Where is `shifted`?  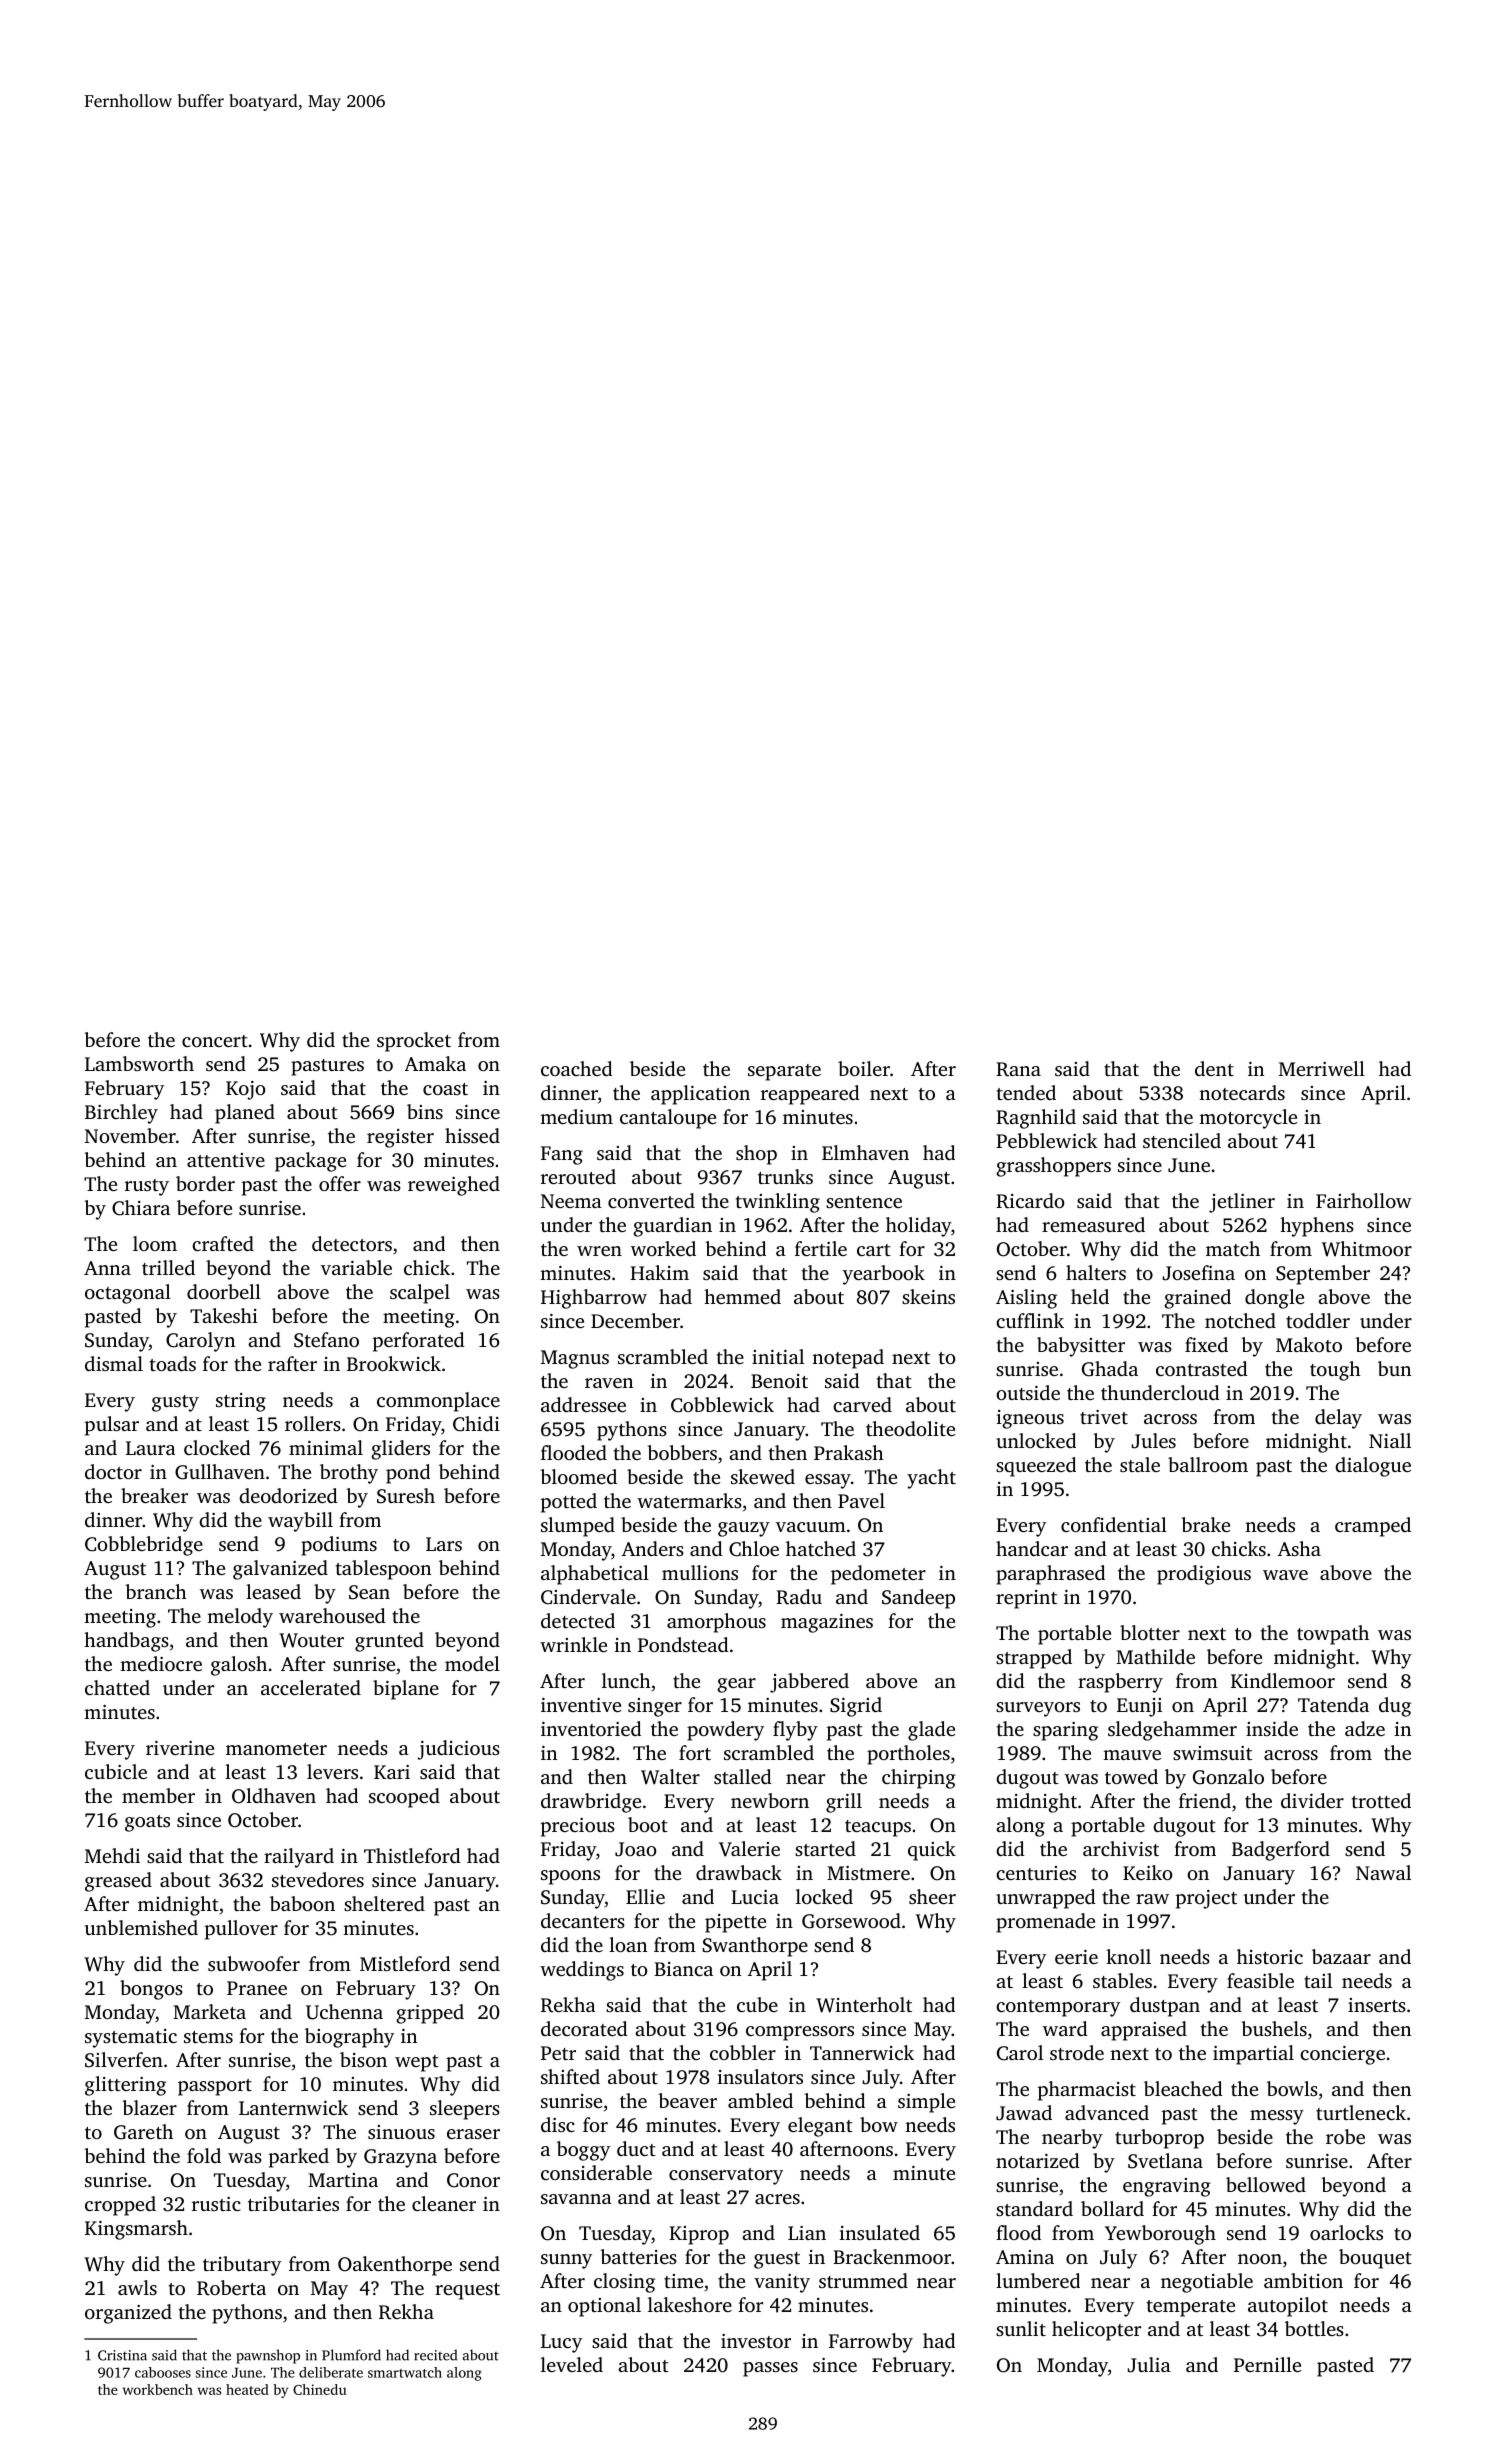 shifted is located at coordinates (570, 2076).
